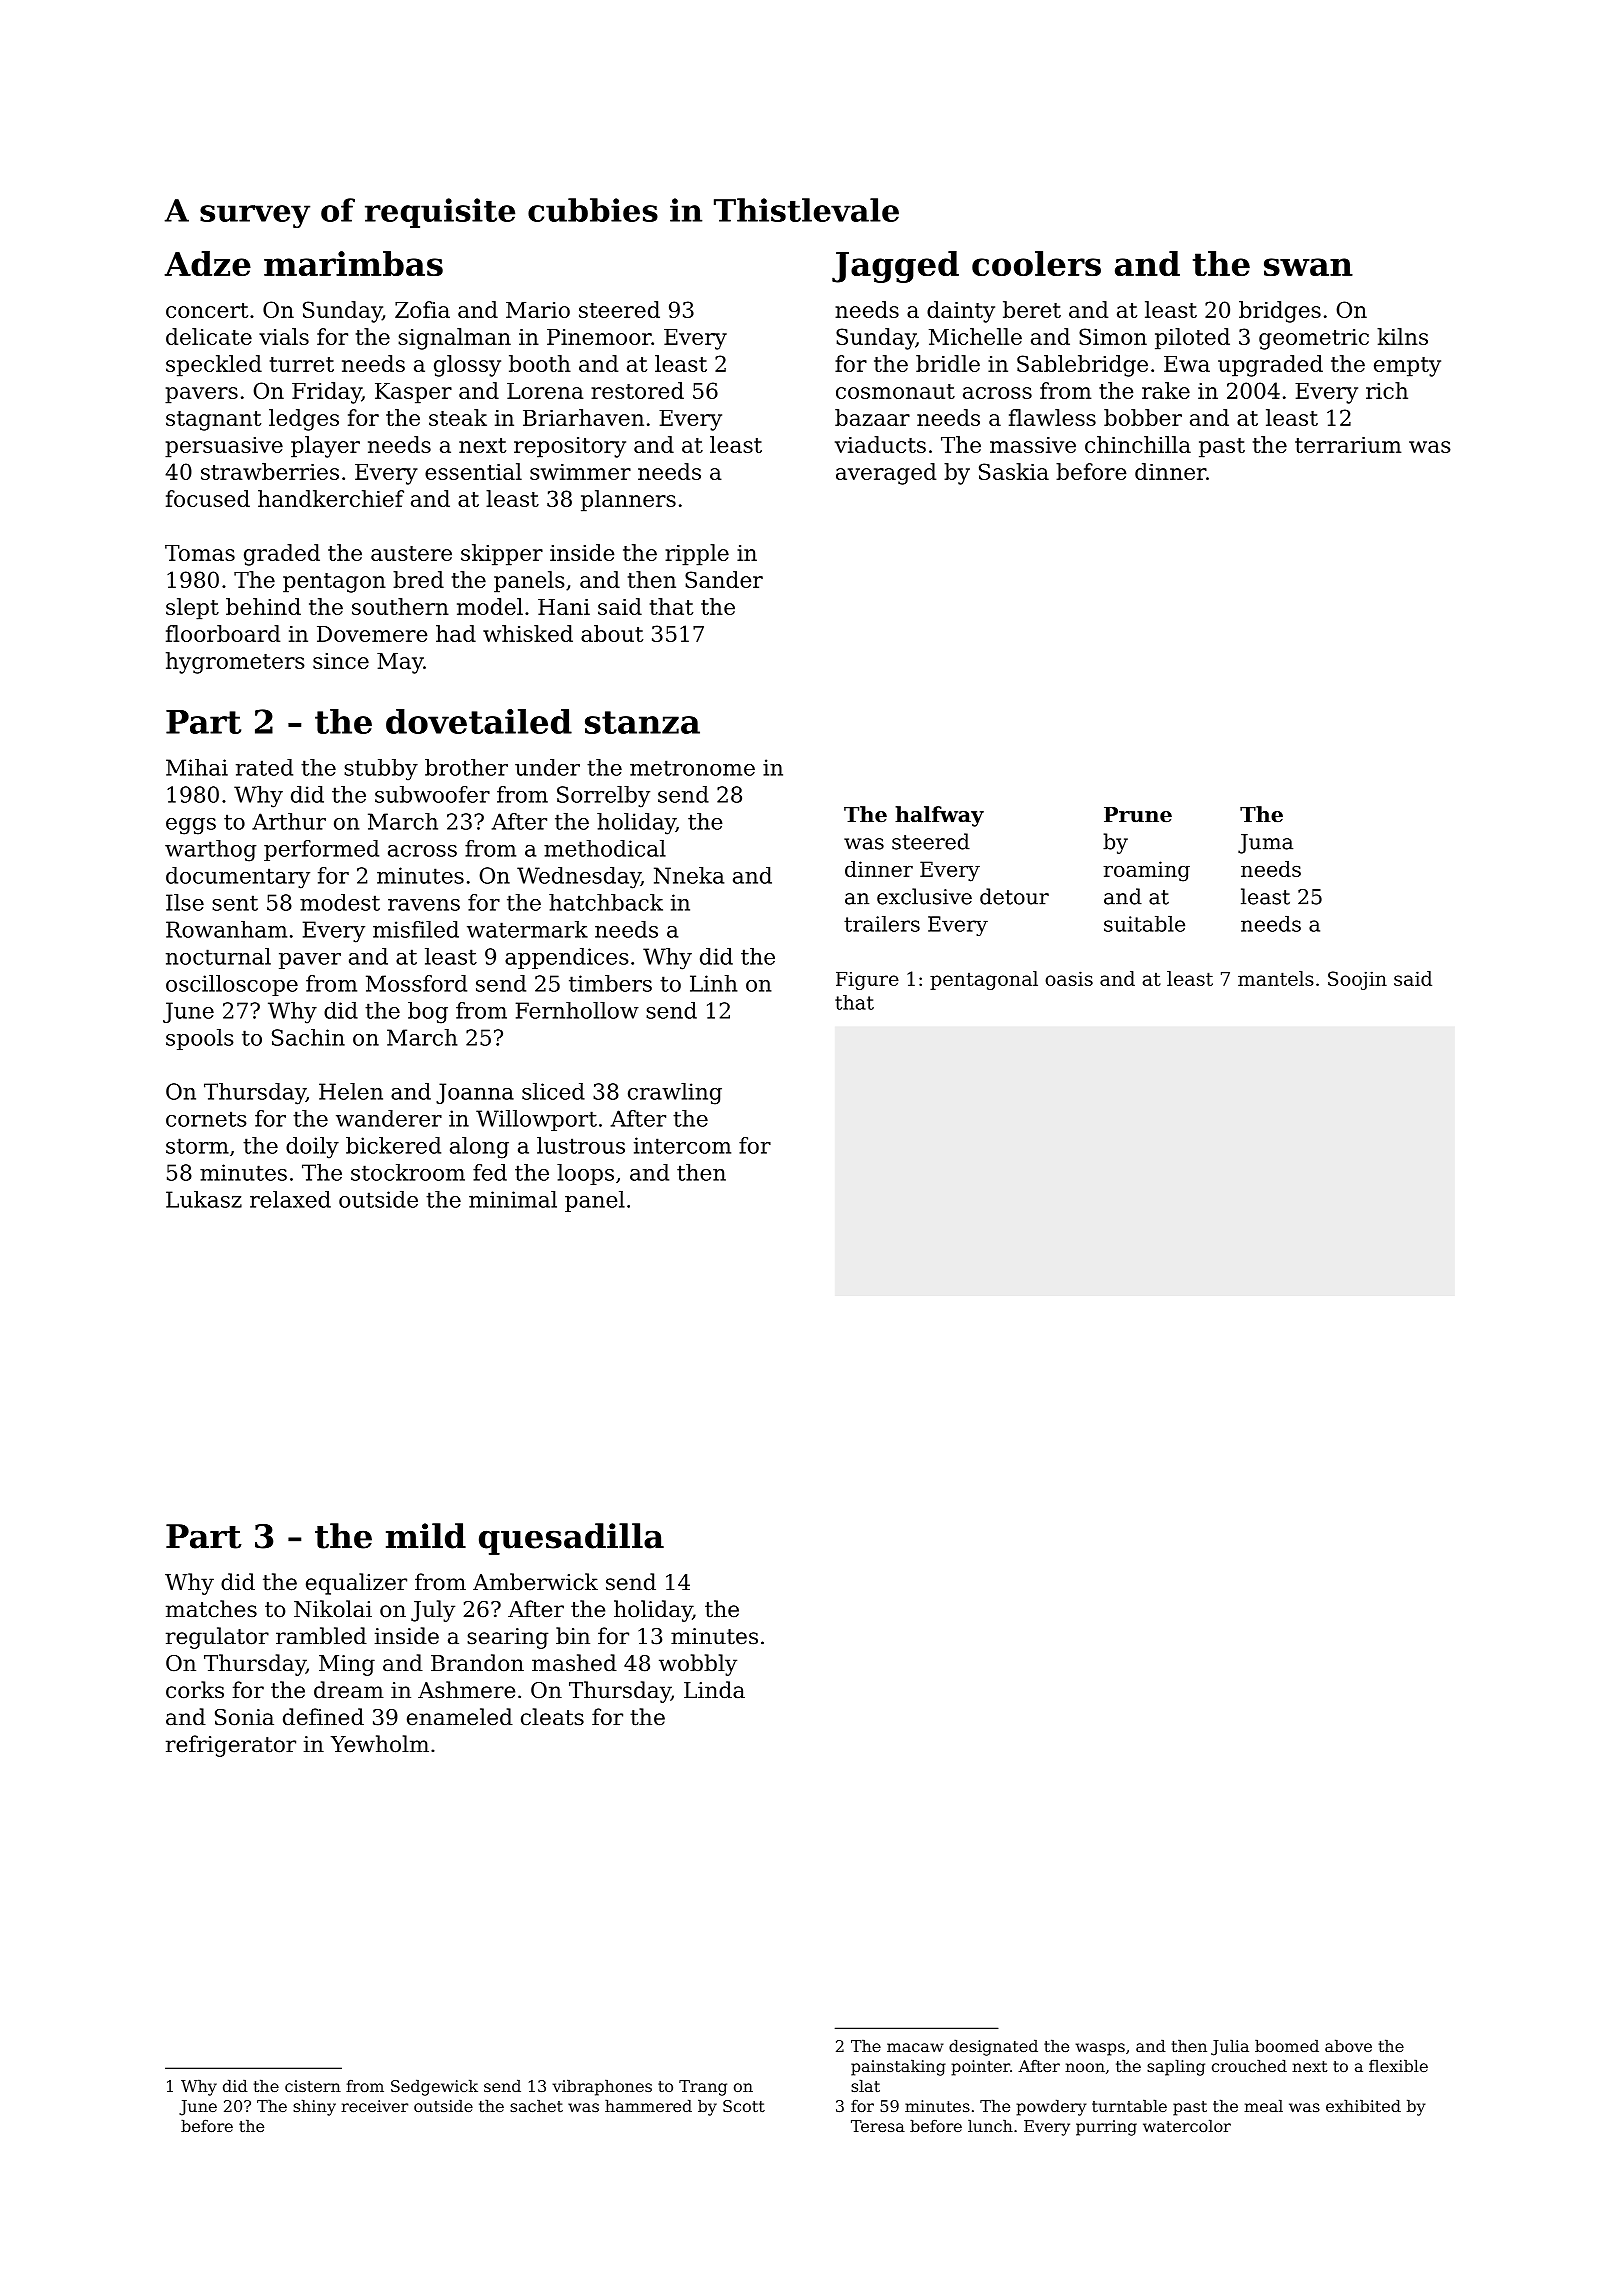 This screenshot has width=1620, height=2292. What do you see at coordinates (1192, 339) in the screenshot?
I see `piloted` at bounding box center [1192, 339].
